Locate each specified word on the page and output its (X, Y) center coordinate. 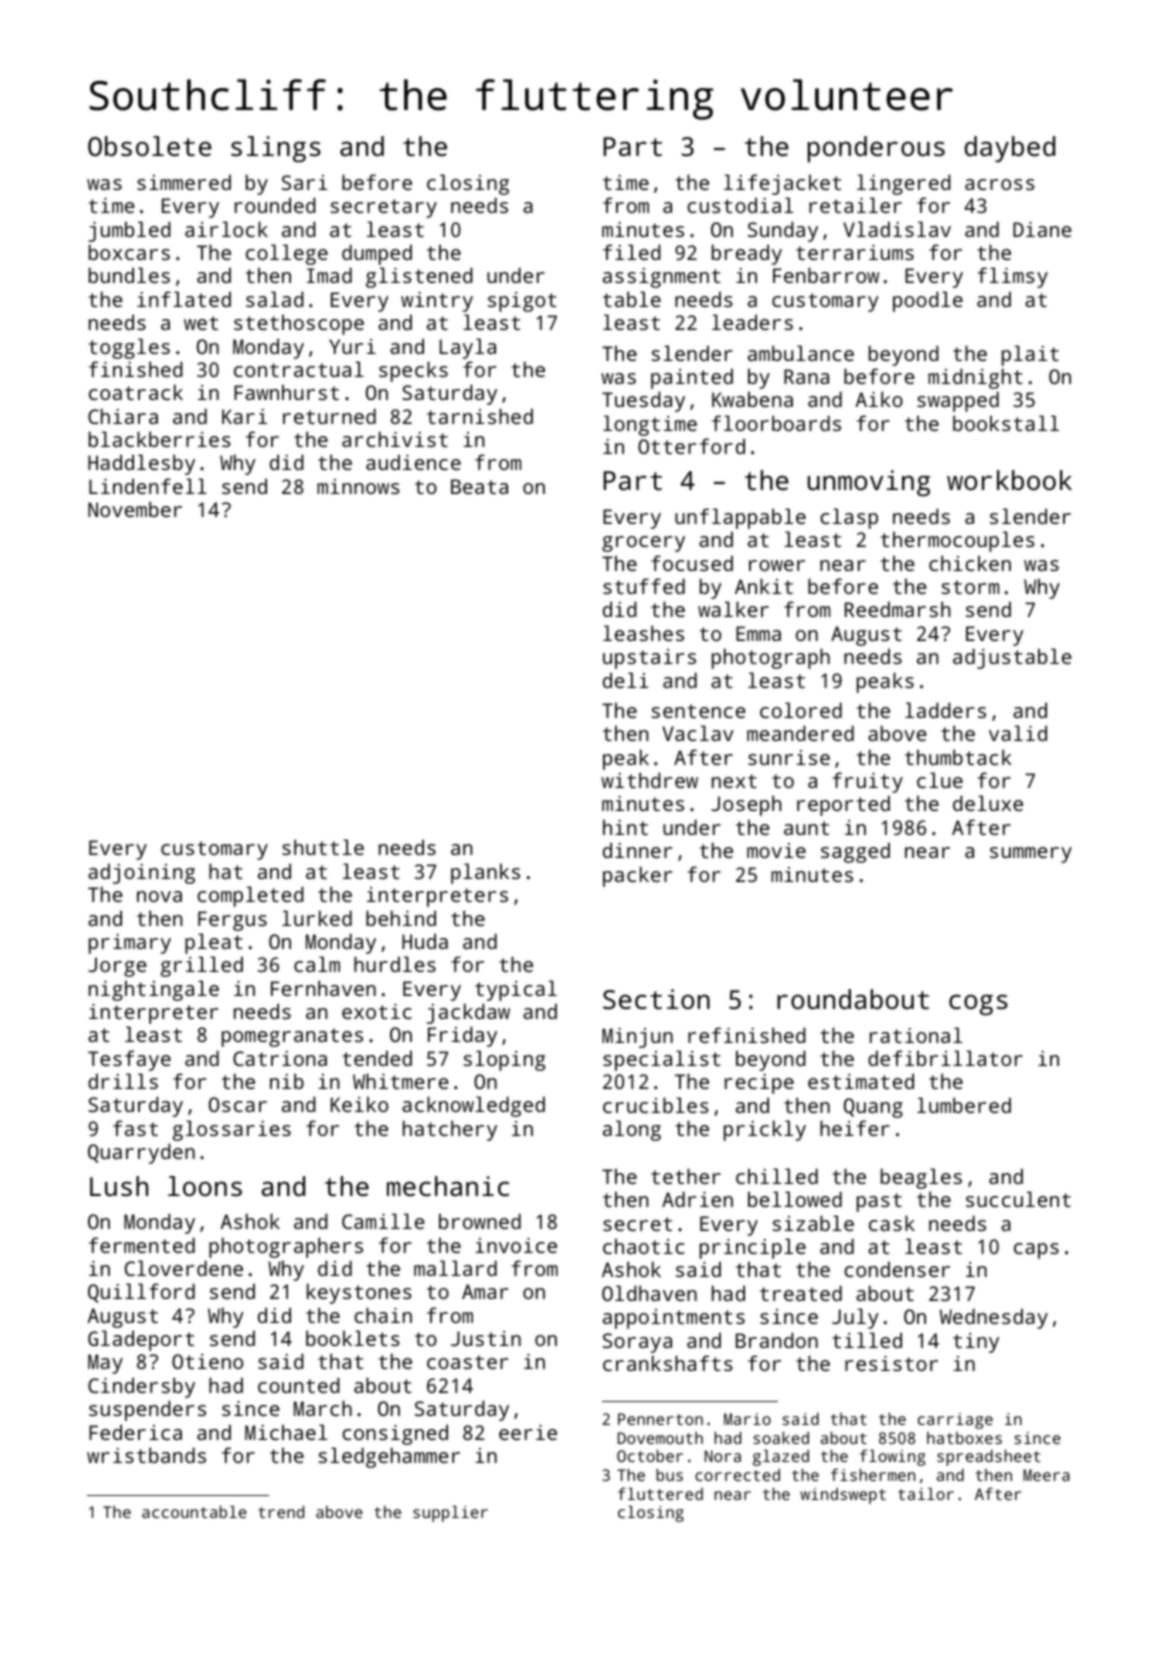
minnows (358, 486)
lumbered (964, 1105)
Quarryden (141, 1153)
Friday (462, 1036)
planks (485, 873)
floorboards (776, 423)
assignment (662, 278)
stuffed (644, 586)
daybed (1010, 149)
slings (276, 149)
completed (250, 896)
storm (970, 587)
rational (916, 1035)
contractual (299, 369)
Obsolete (150, 146)
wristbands (146, 1455)
